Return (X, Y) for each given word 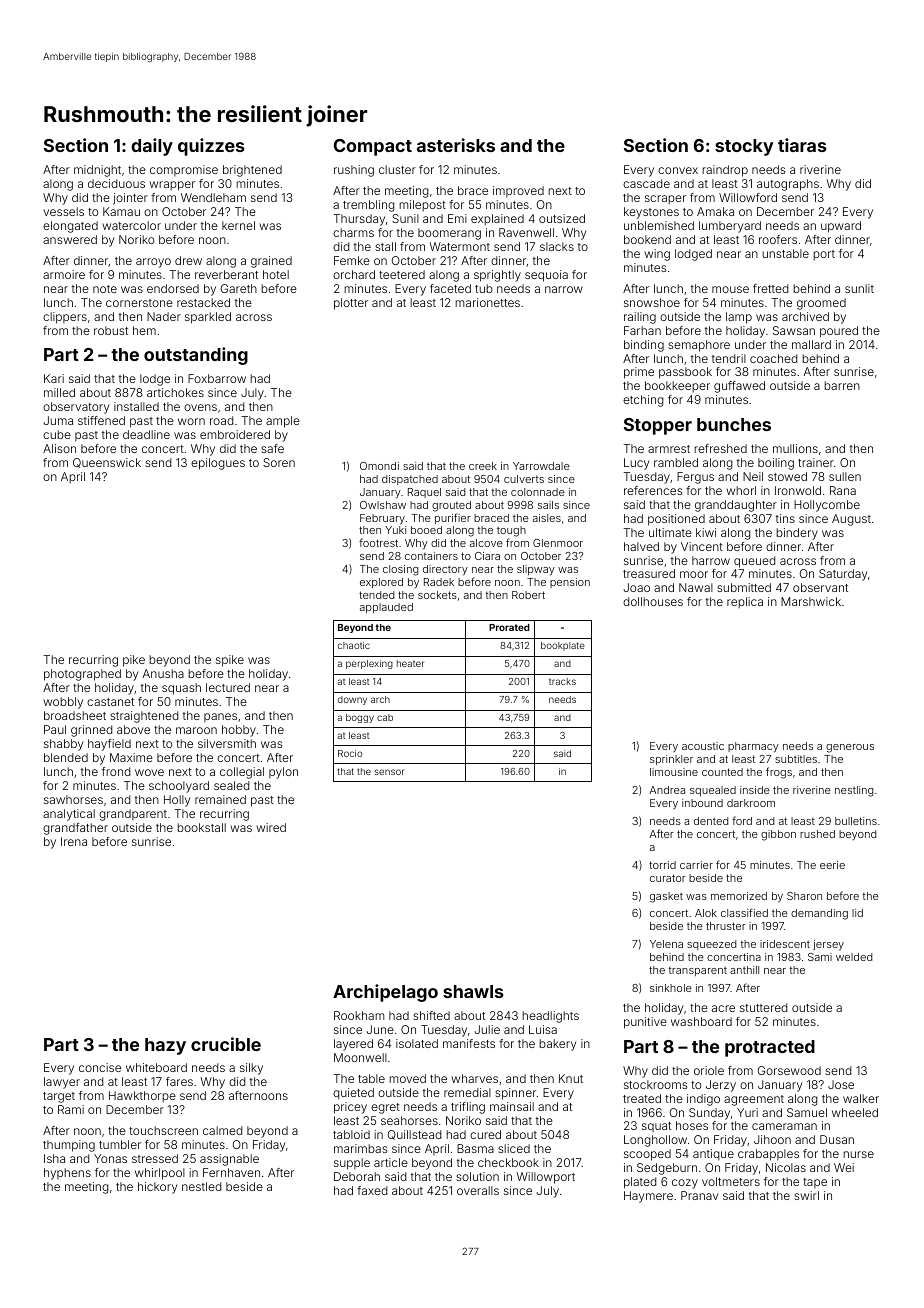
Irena (74, 841)
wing (657, 255)
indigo (703, 1100)
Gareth (239, 288)
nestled (201, 1186)
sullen (845, 476)
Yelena (666, 944)
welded (854, 957)
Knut (571, 1078)
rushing (354, 171)
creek (483, 466)
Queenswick (107, 463)
